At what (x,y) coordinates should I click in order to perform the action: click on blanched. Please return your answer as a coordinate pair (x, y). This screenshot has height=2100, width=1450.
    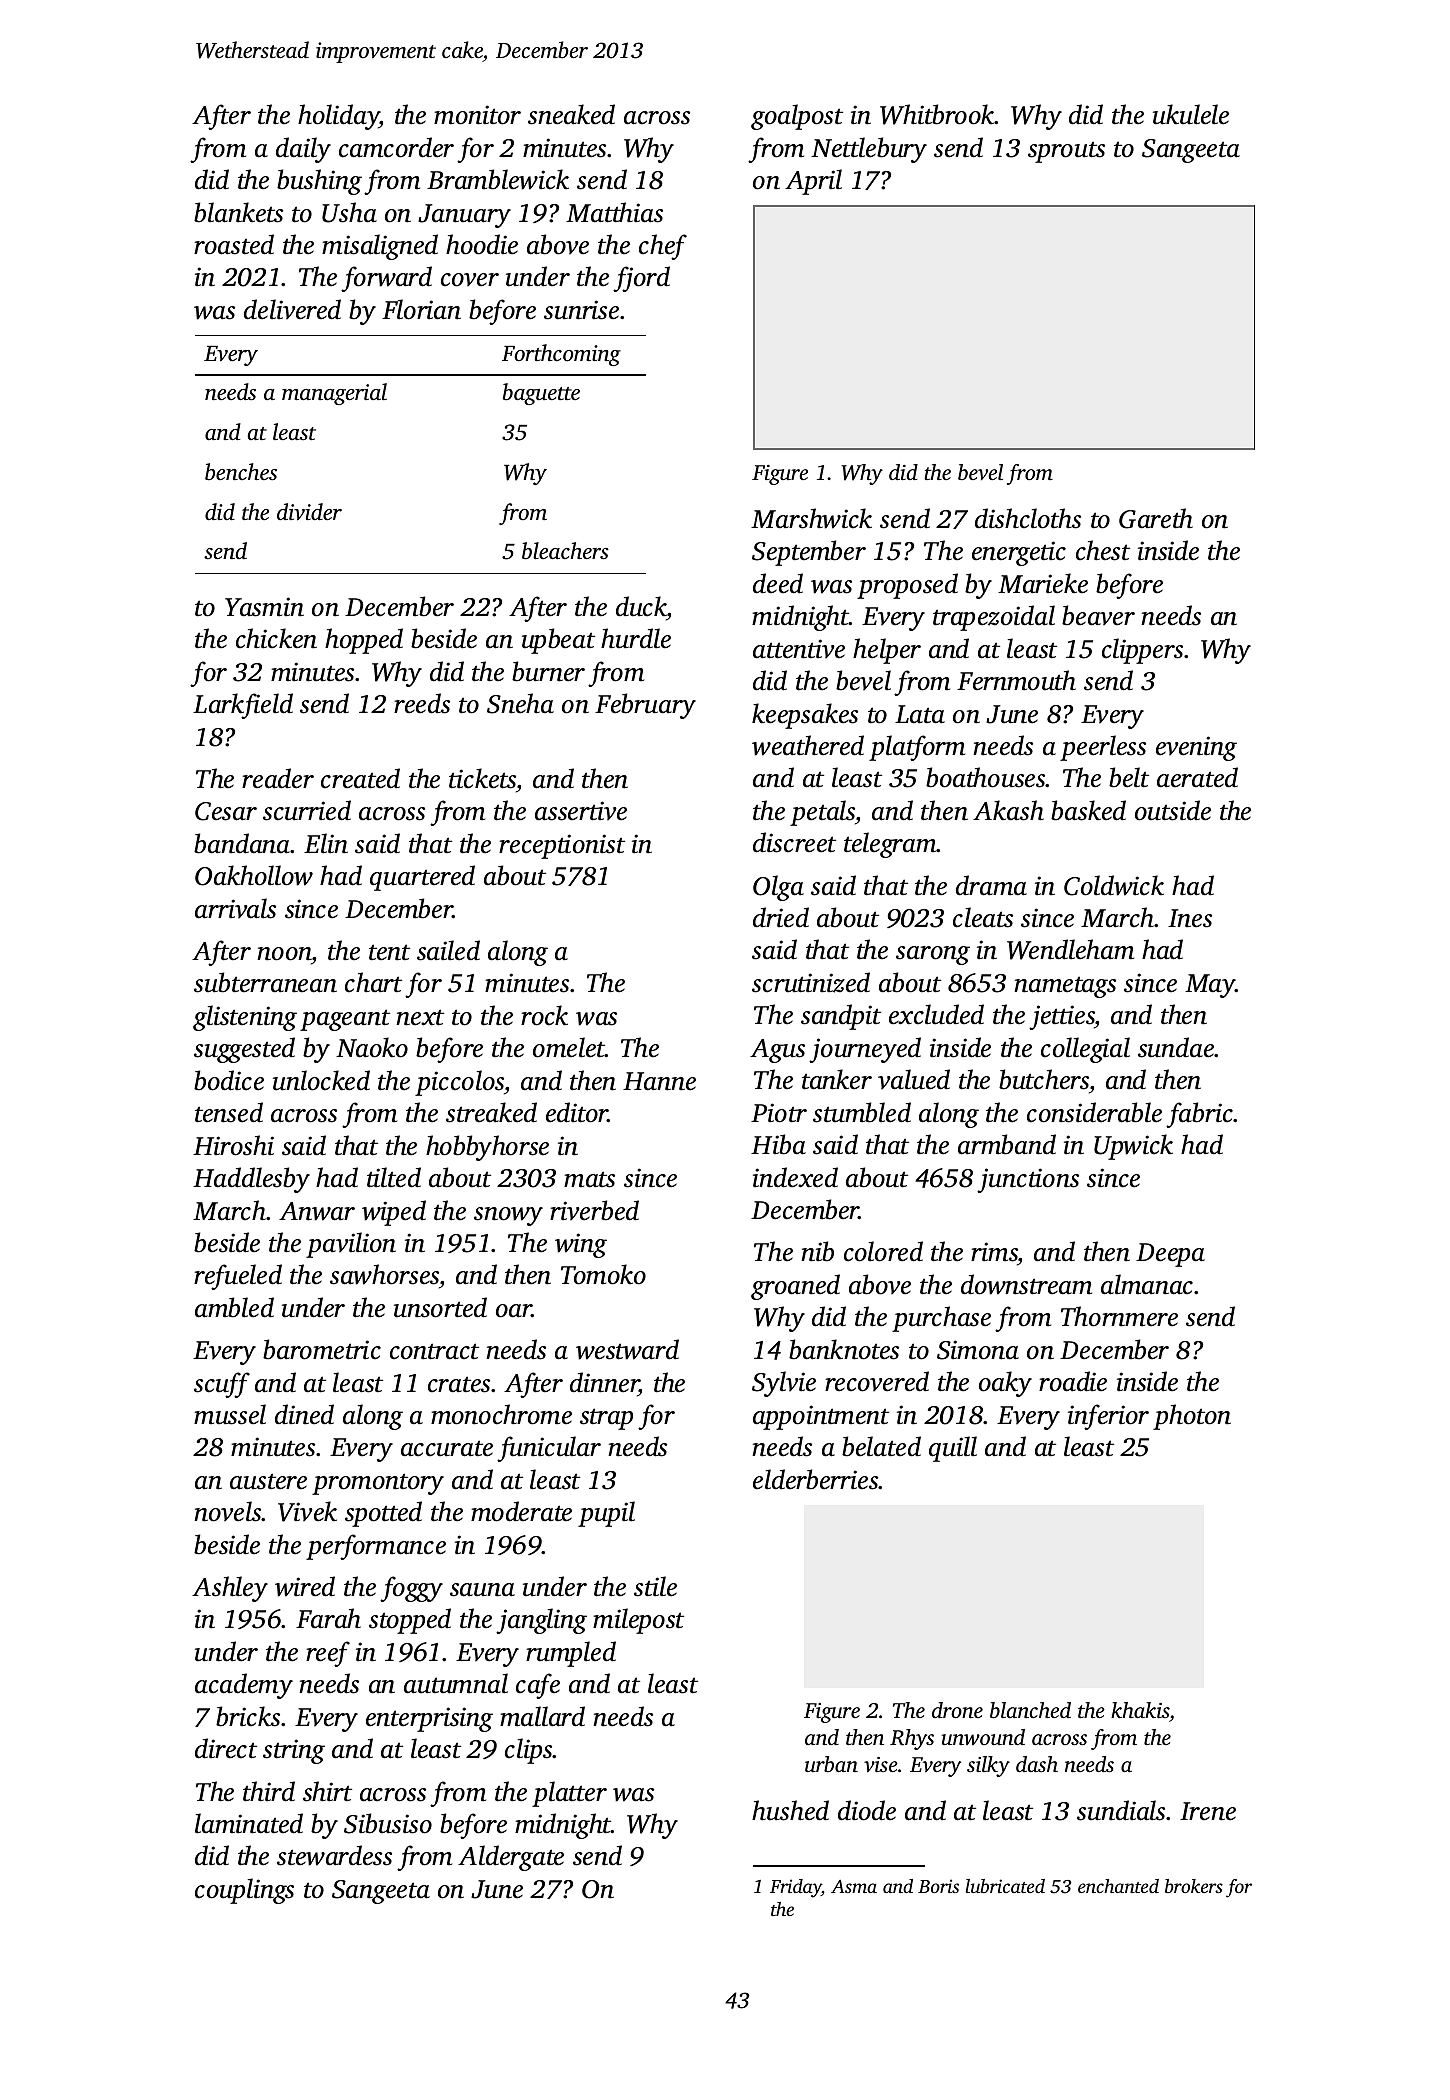
    Looking at the image, I should click on (1030, 1710).
